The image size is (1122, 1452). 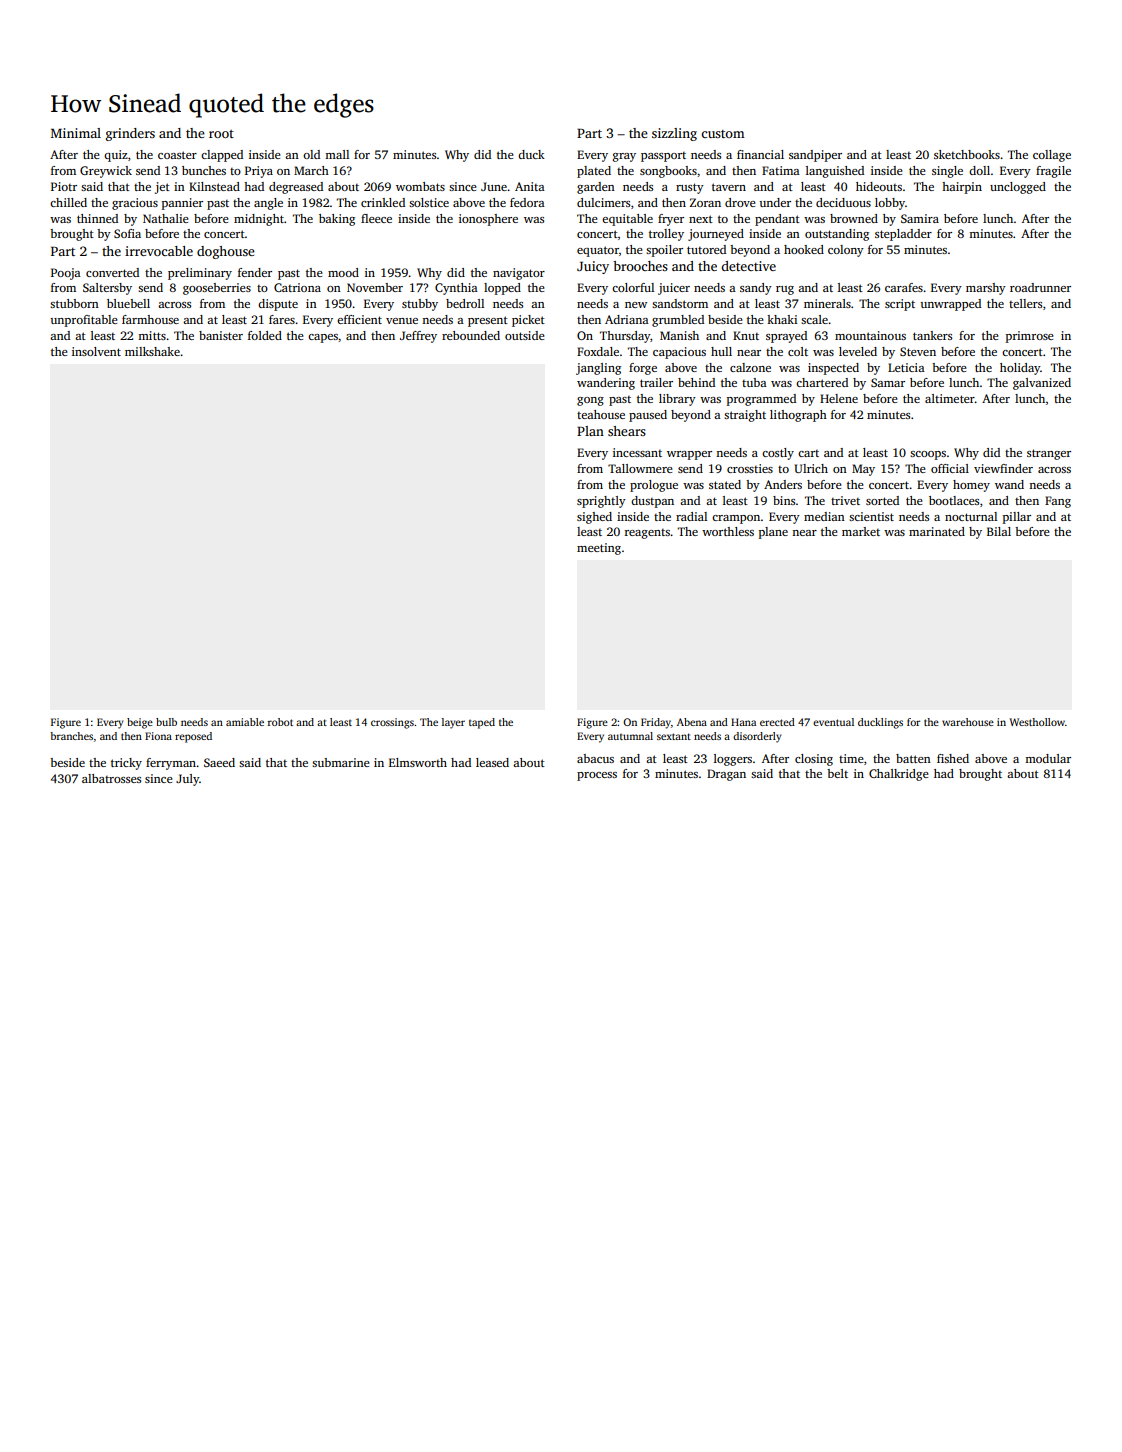 I want to click on equitable, so click(x=627, y=220).
